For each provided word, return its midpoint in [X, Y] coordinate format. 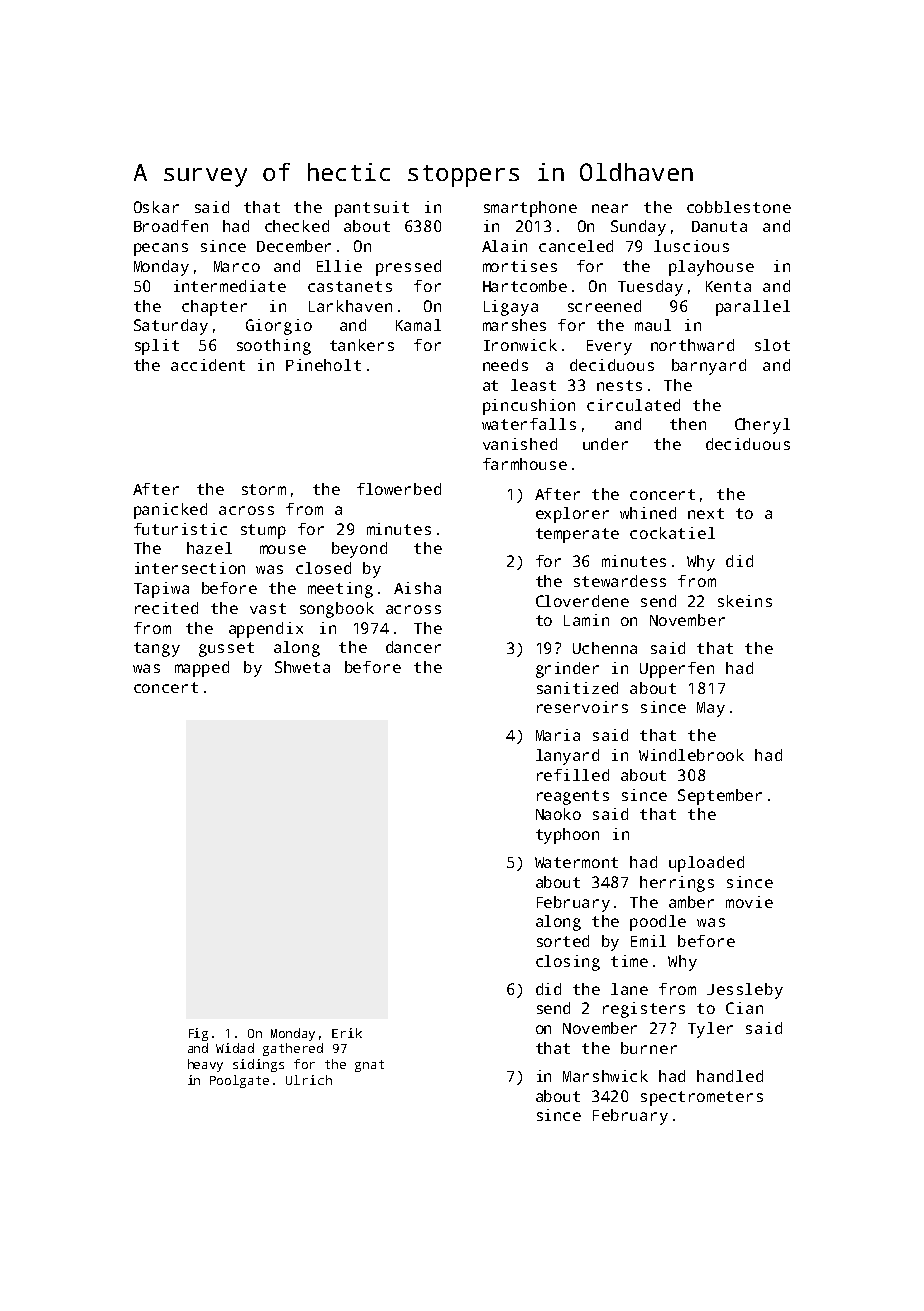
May [711, 709]
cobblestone [739, 207]
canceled [576, 246]
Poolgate [239, 1081]
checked [297, 226]
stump [263, 531]
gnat [369, 1066]
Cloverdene [582, 601]
